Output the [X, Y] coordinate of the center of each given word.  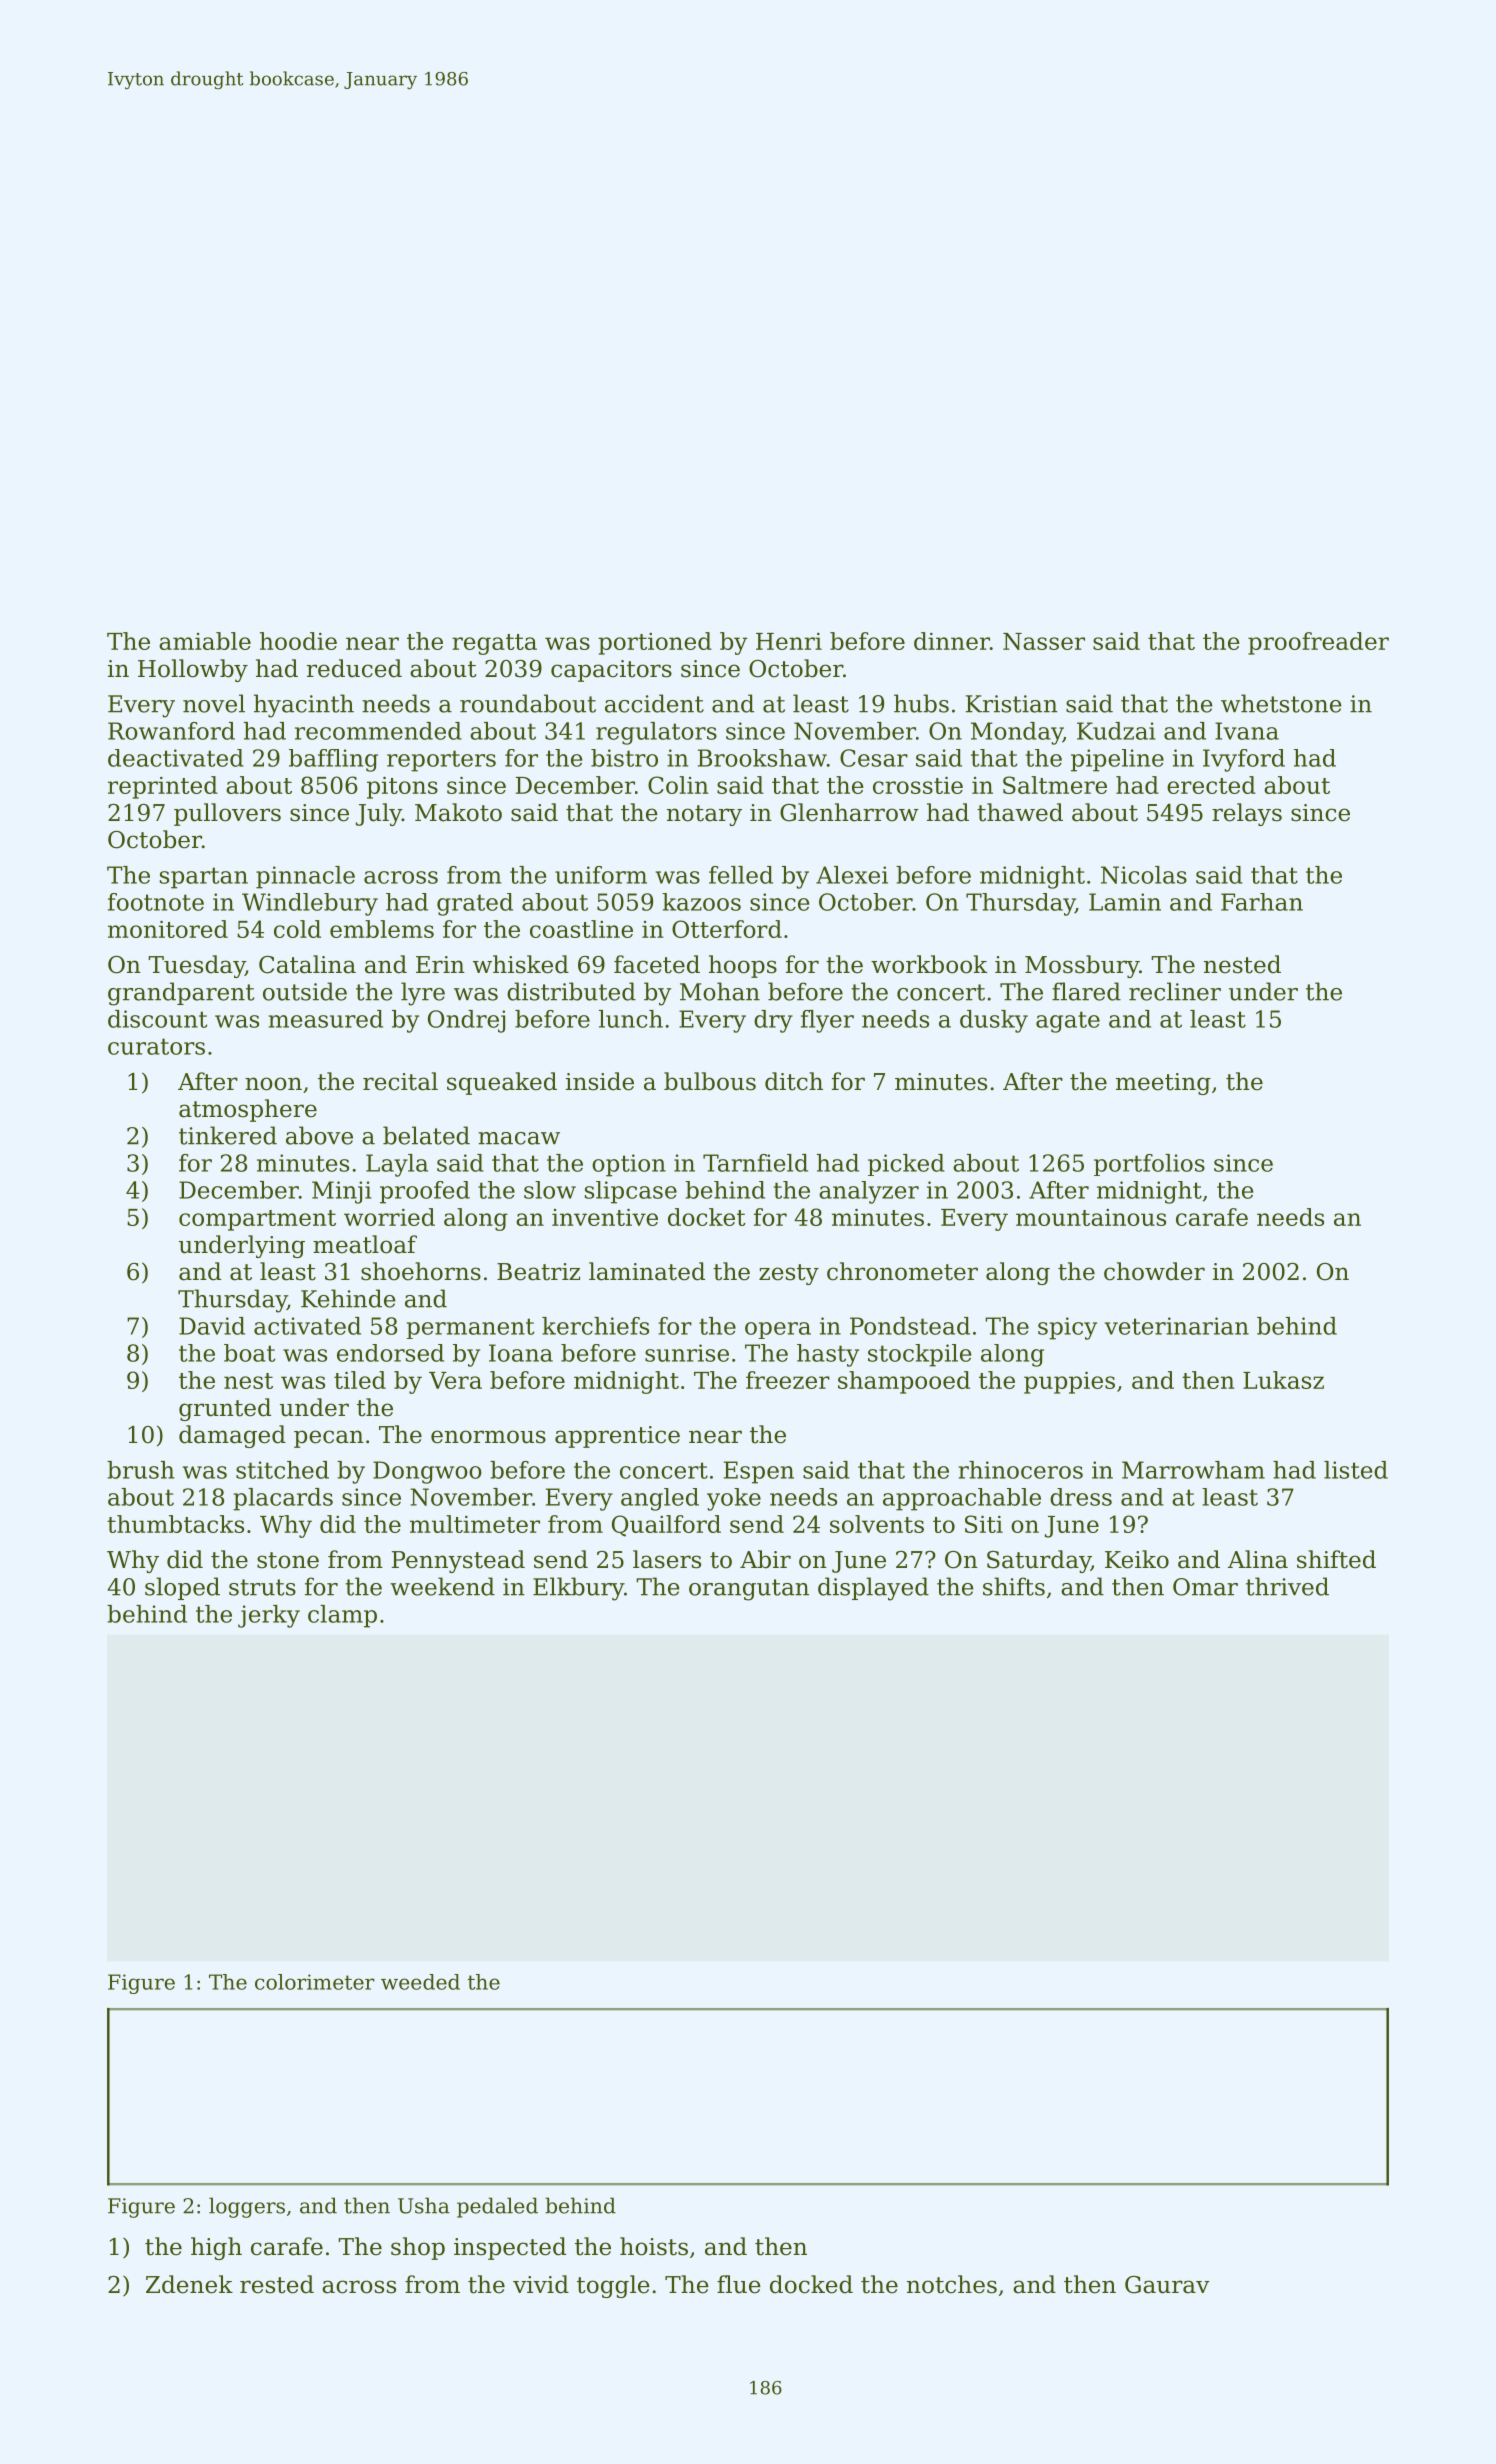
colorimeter [315, 1982]
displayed [873, 1589]
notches [952, 2284]
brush [140, 1470]
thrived [1287, 1586]
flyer [827, 1021]
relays [1247, 814]
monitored [168, 929]
